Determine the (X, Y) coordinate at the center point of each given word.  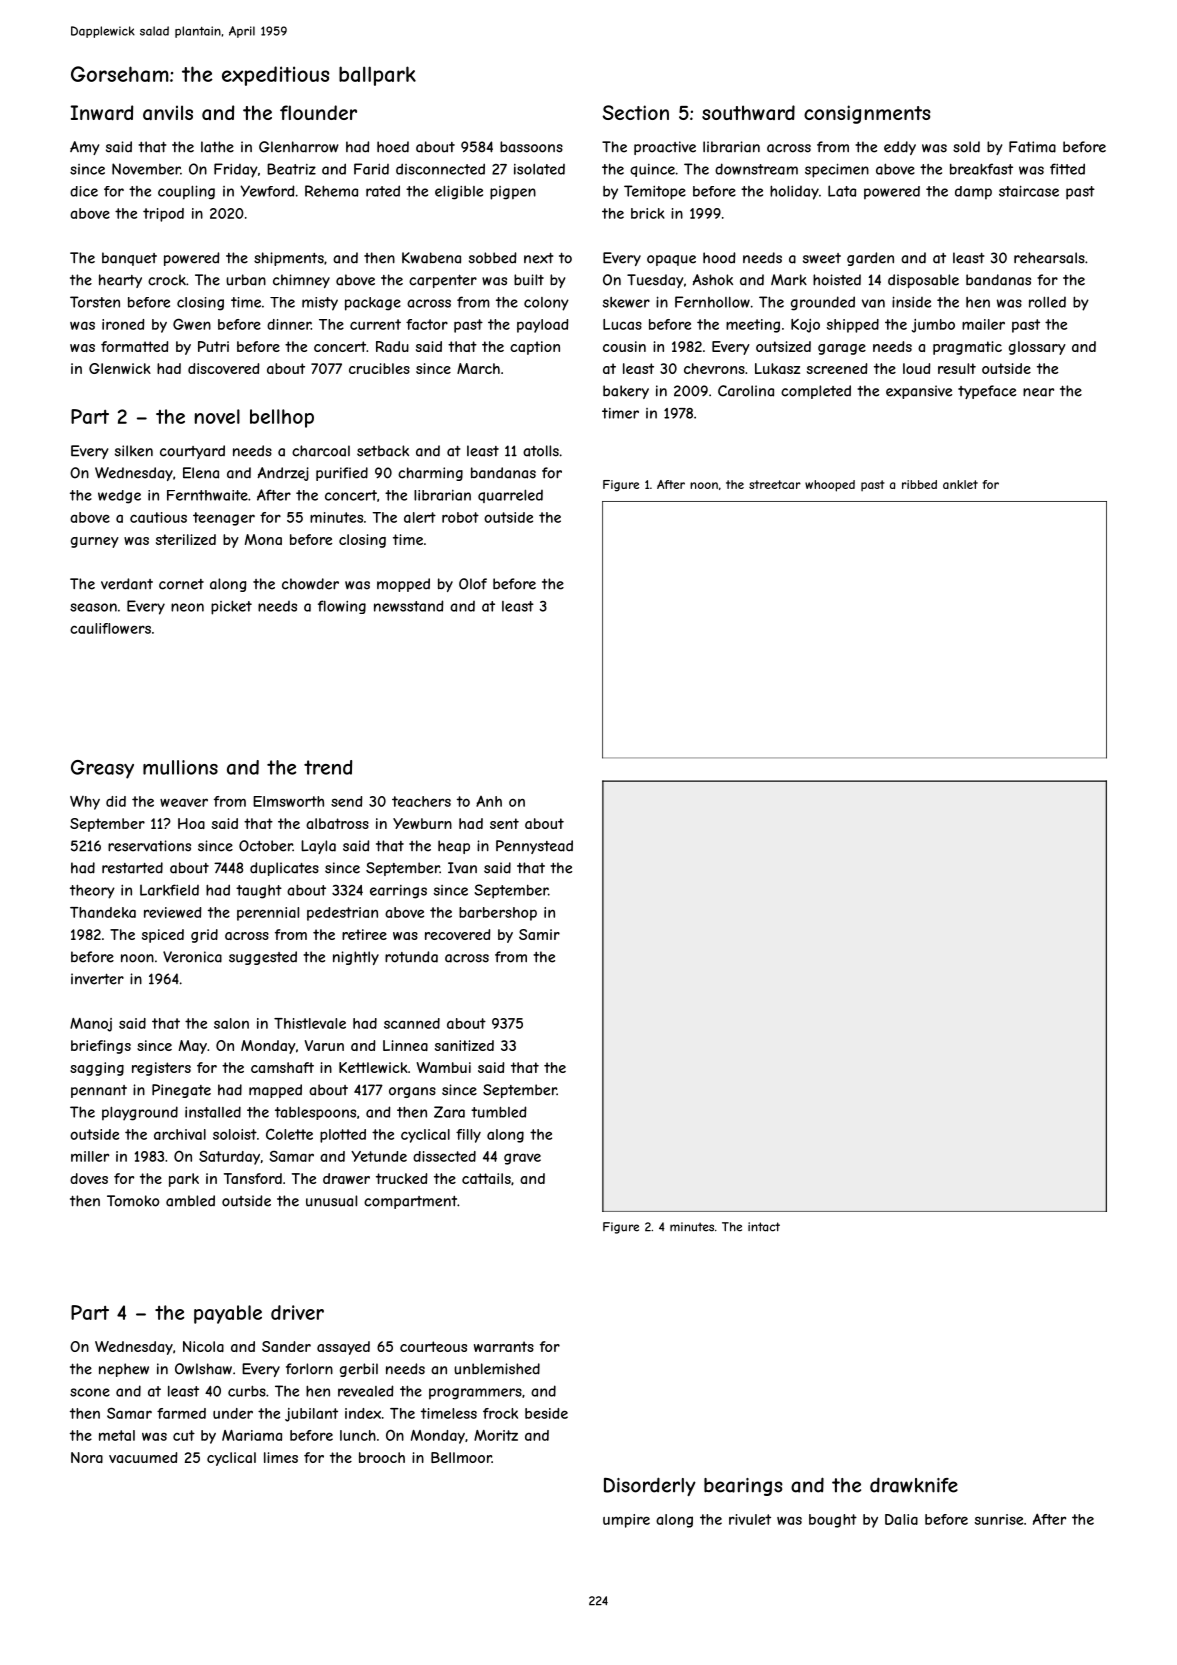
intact (764, 1227)
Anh (489, 801)
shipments (289, 259)
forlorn (309, 1369)
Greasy (102, 769)
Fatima (1032, 147)
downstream (756, 169)
